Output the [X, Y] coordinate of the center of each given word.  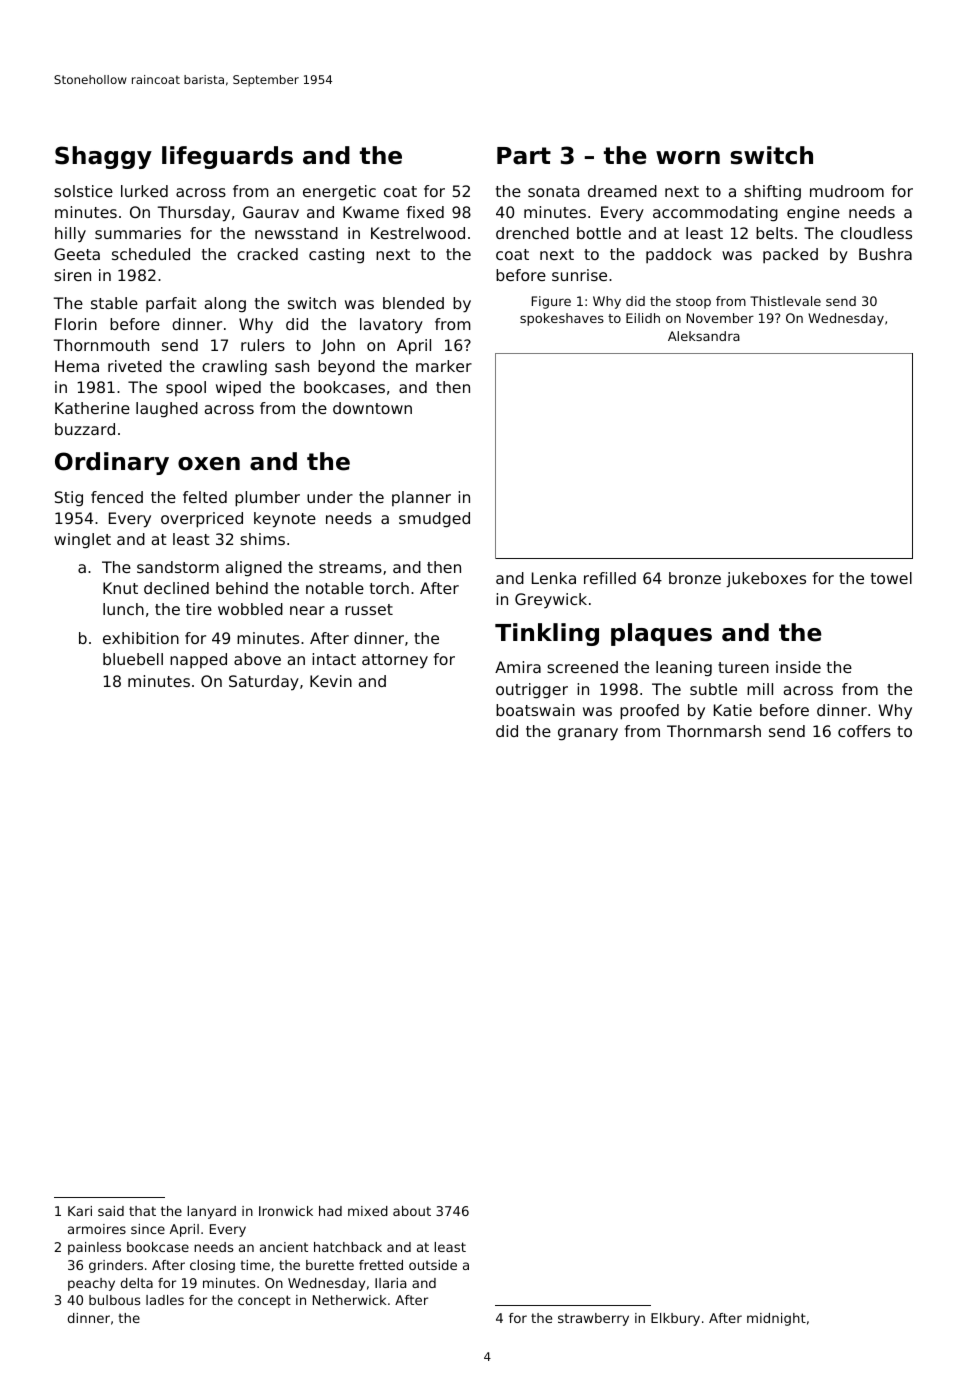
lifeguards [227, 157]
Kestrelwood [418, 233]
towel [891, 578]
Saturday [264, 683]
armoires [97, 1229]
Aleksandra [704, 336]
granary [588, 734]
